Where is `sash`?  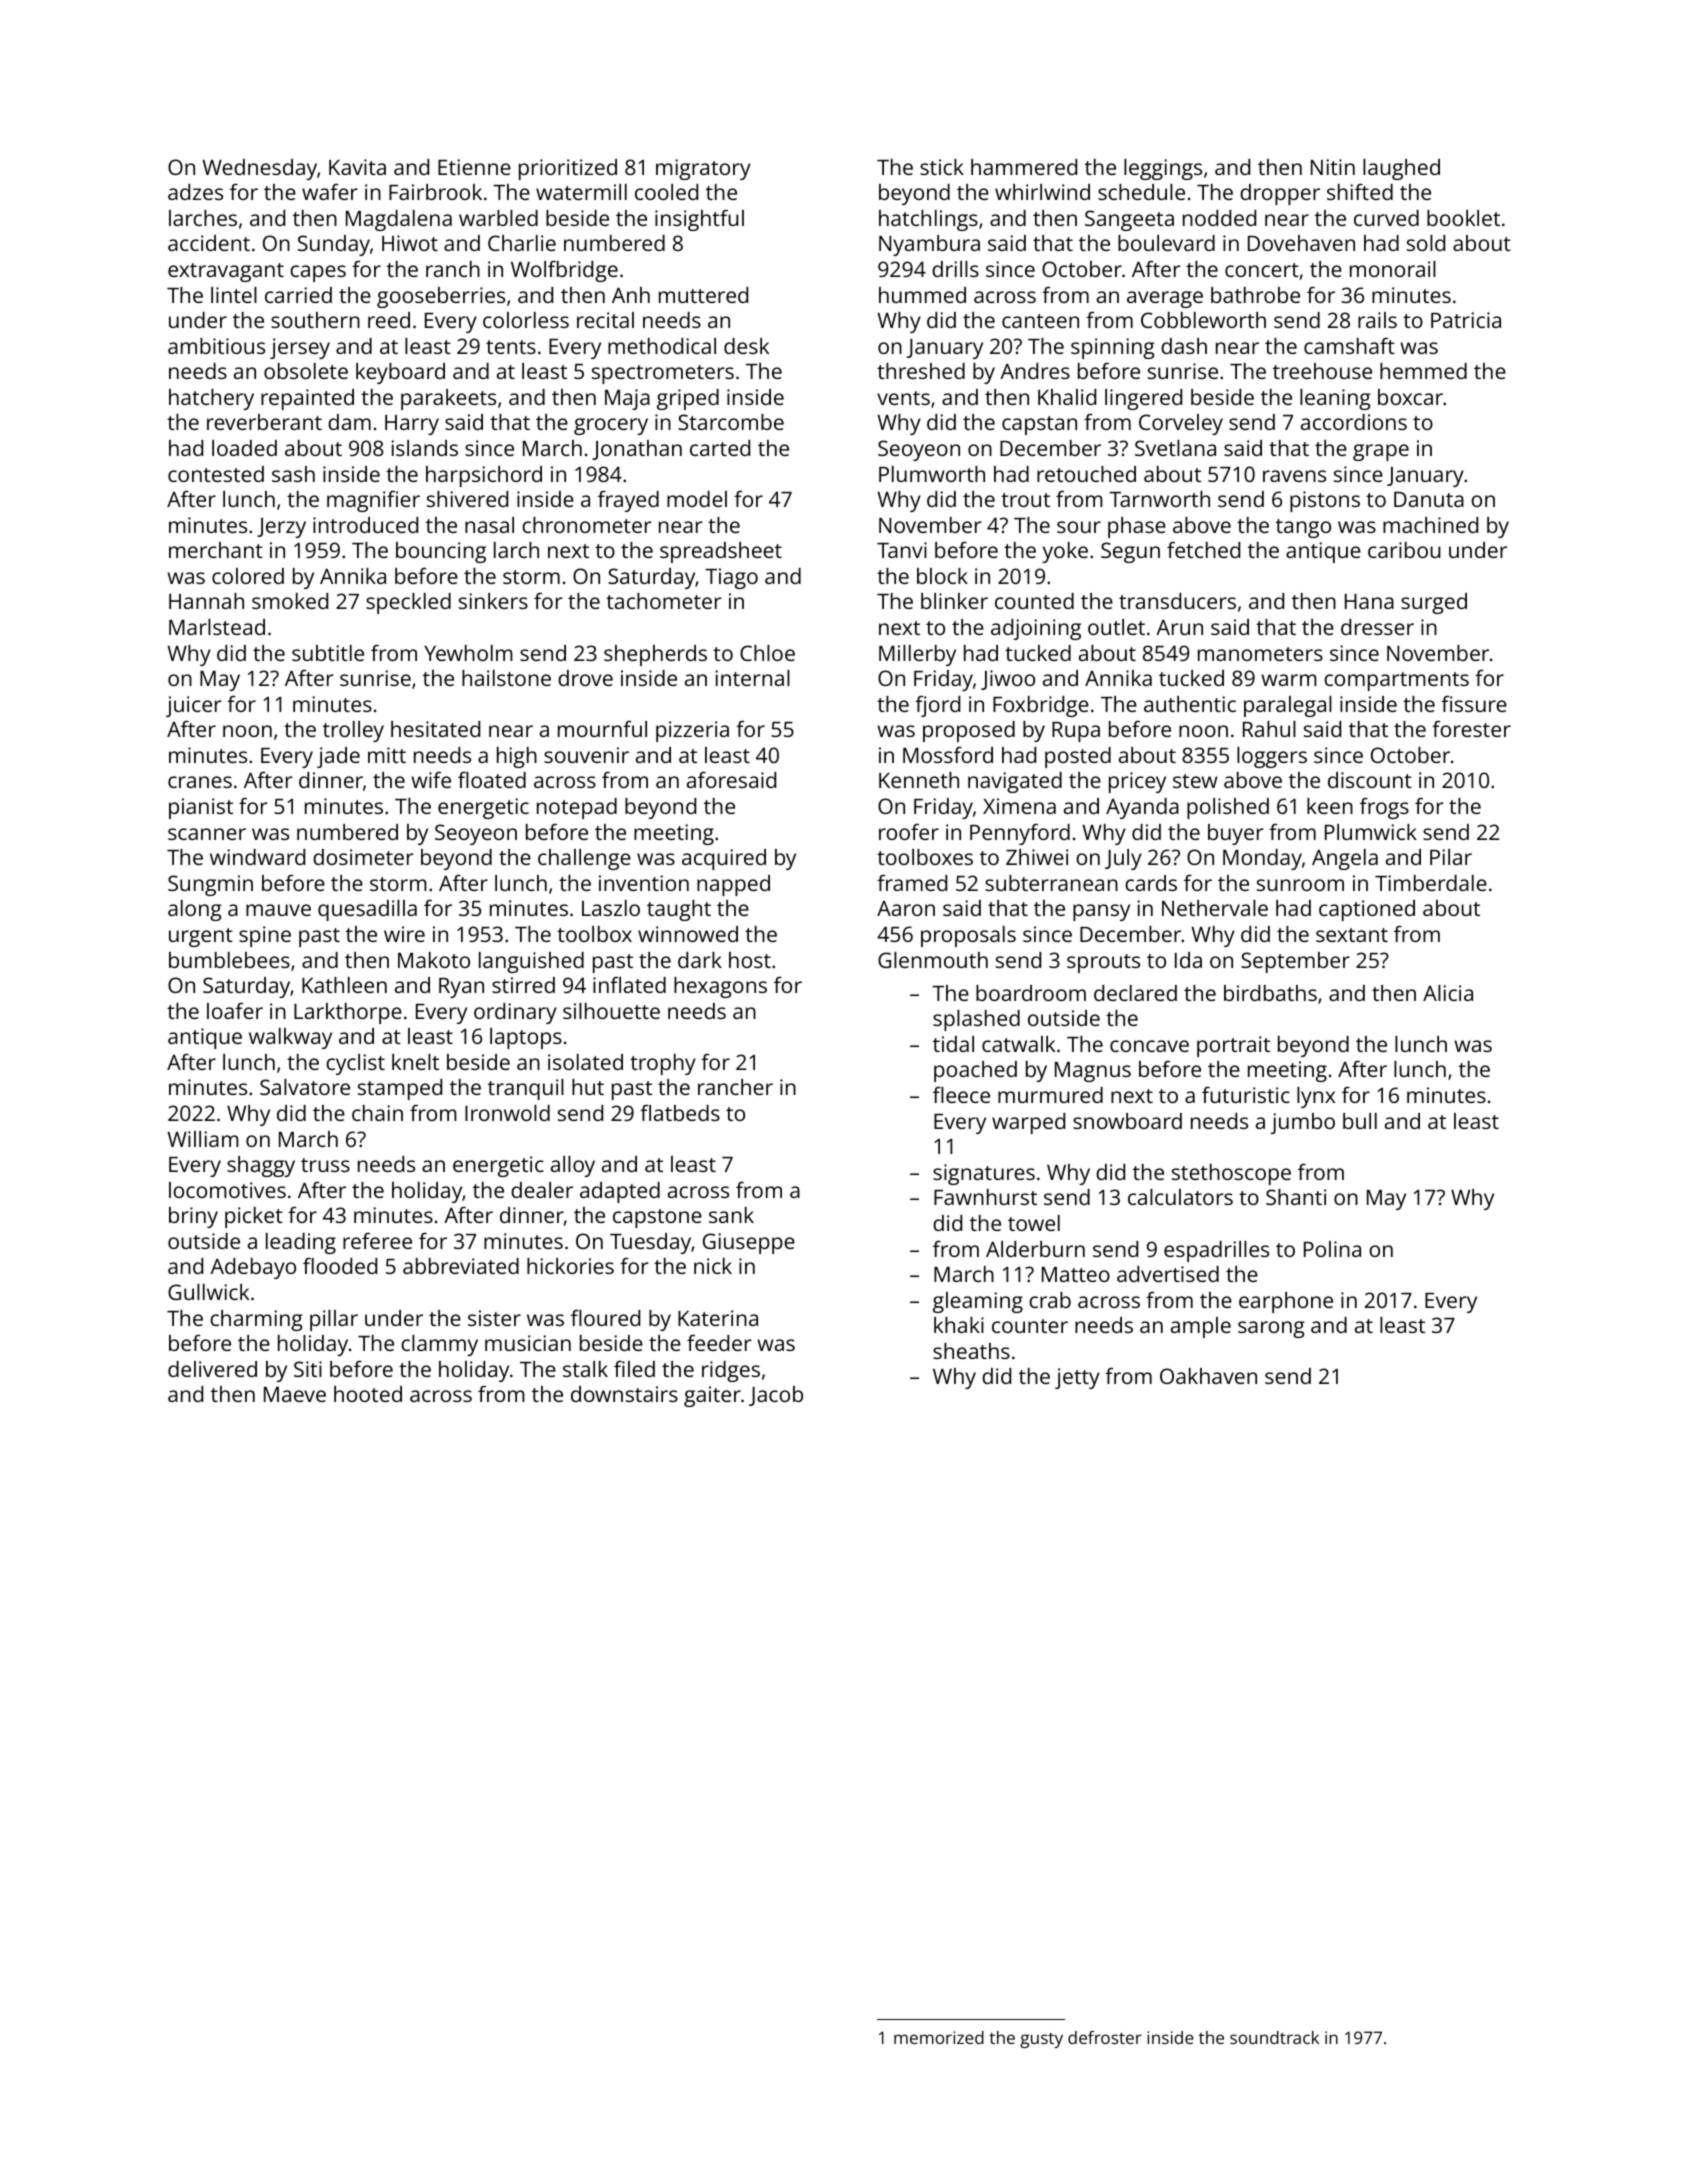 sash is located at coordinates (293, 474).
